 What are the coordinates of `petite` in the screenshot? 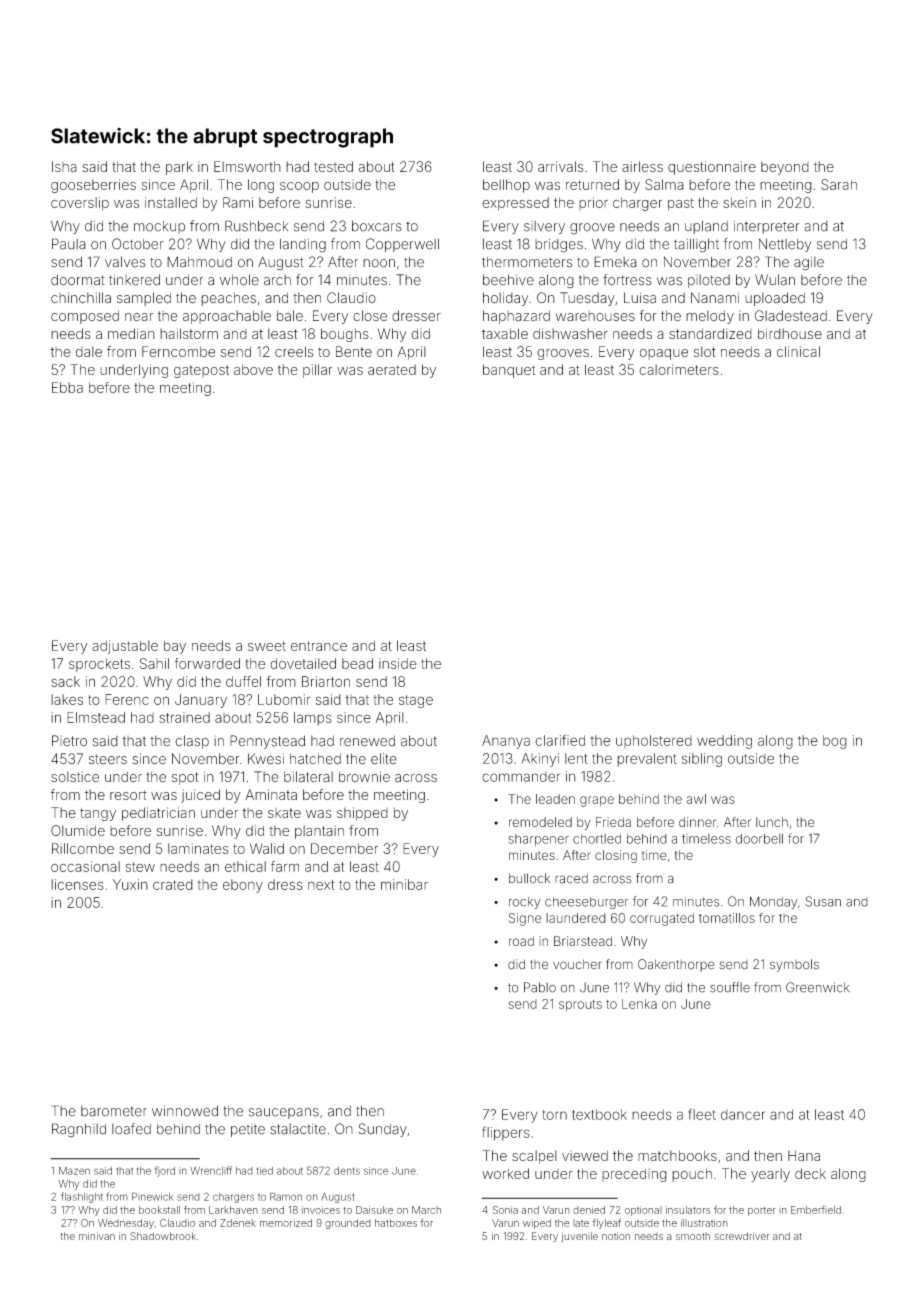 It's located at (248, 1130).
